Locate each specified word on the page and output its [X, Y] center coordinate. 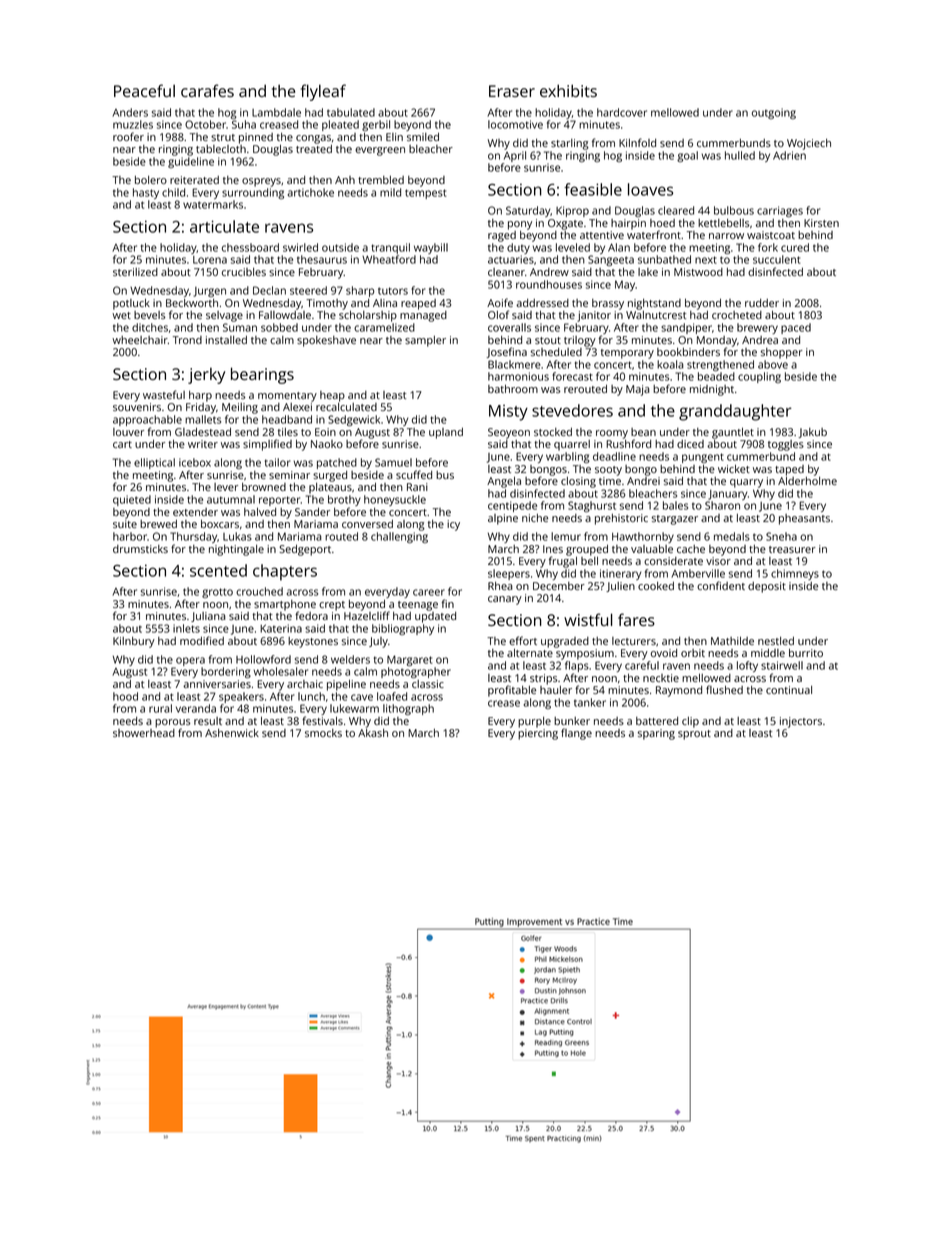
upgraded [565, 642]
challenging [399, 537]
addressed [542, 303]
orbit [693, 653]
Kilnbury [134, 642]
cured [795, 247]
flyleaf [323, 92]
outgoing [774, 113]
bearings [262, 375]
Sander [312, 512]
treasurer [792, 549]
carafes [207, 90]
